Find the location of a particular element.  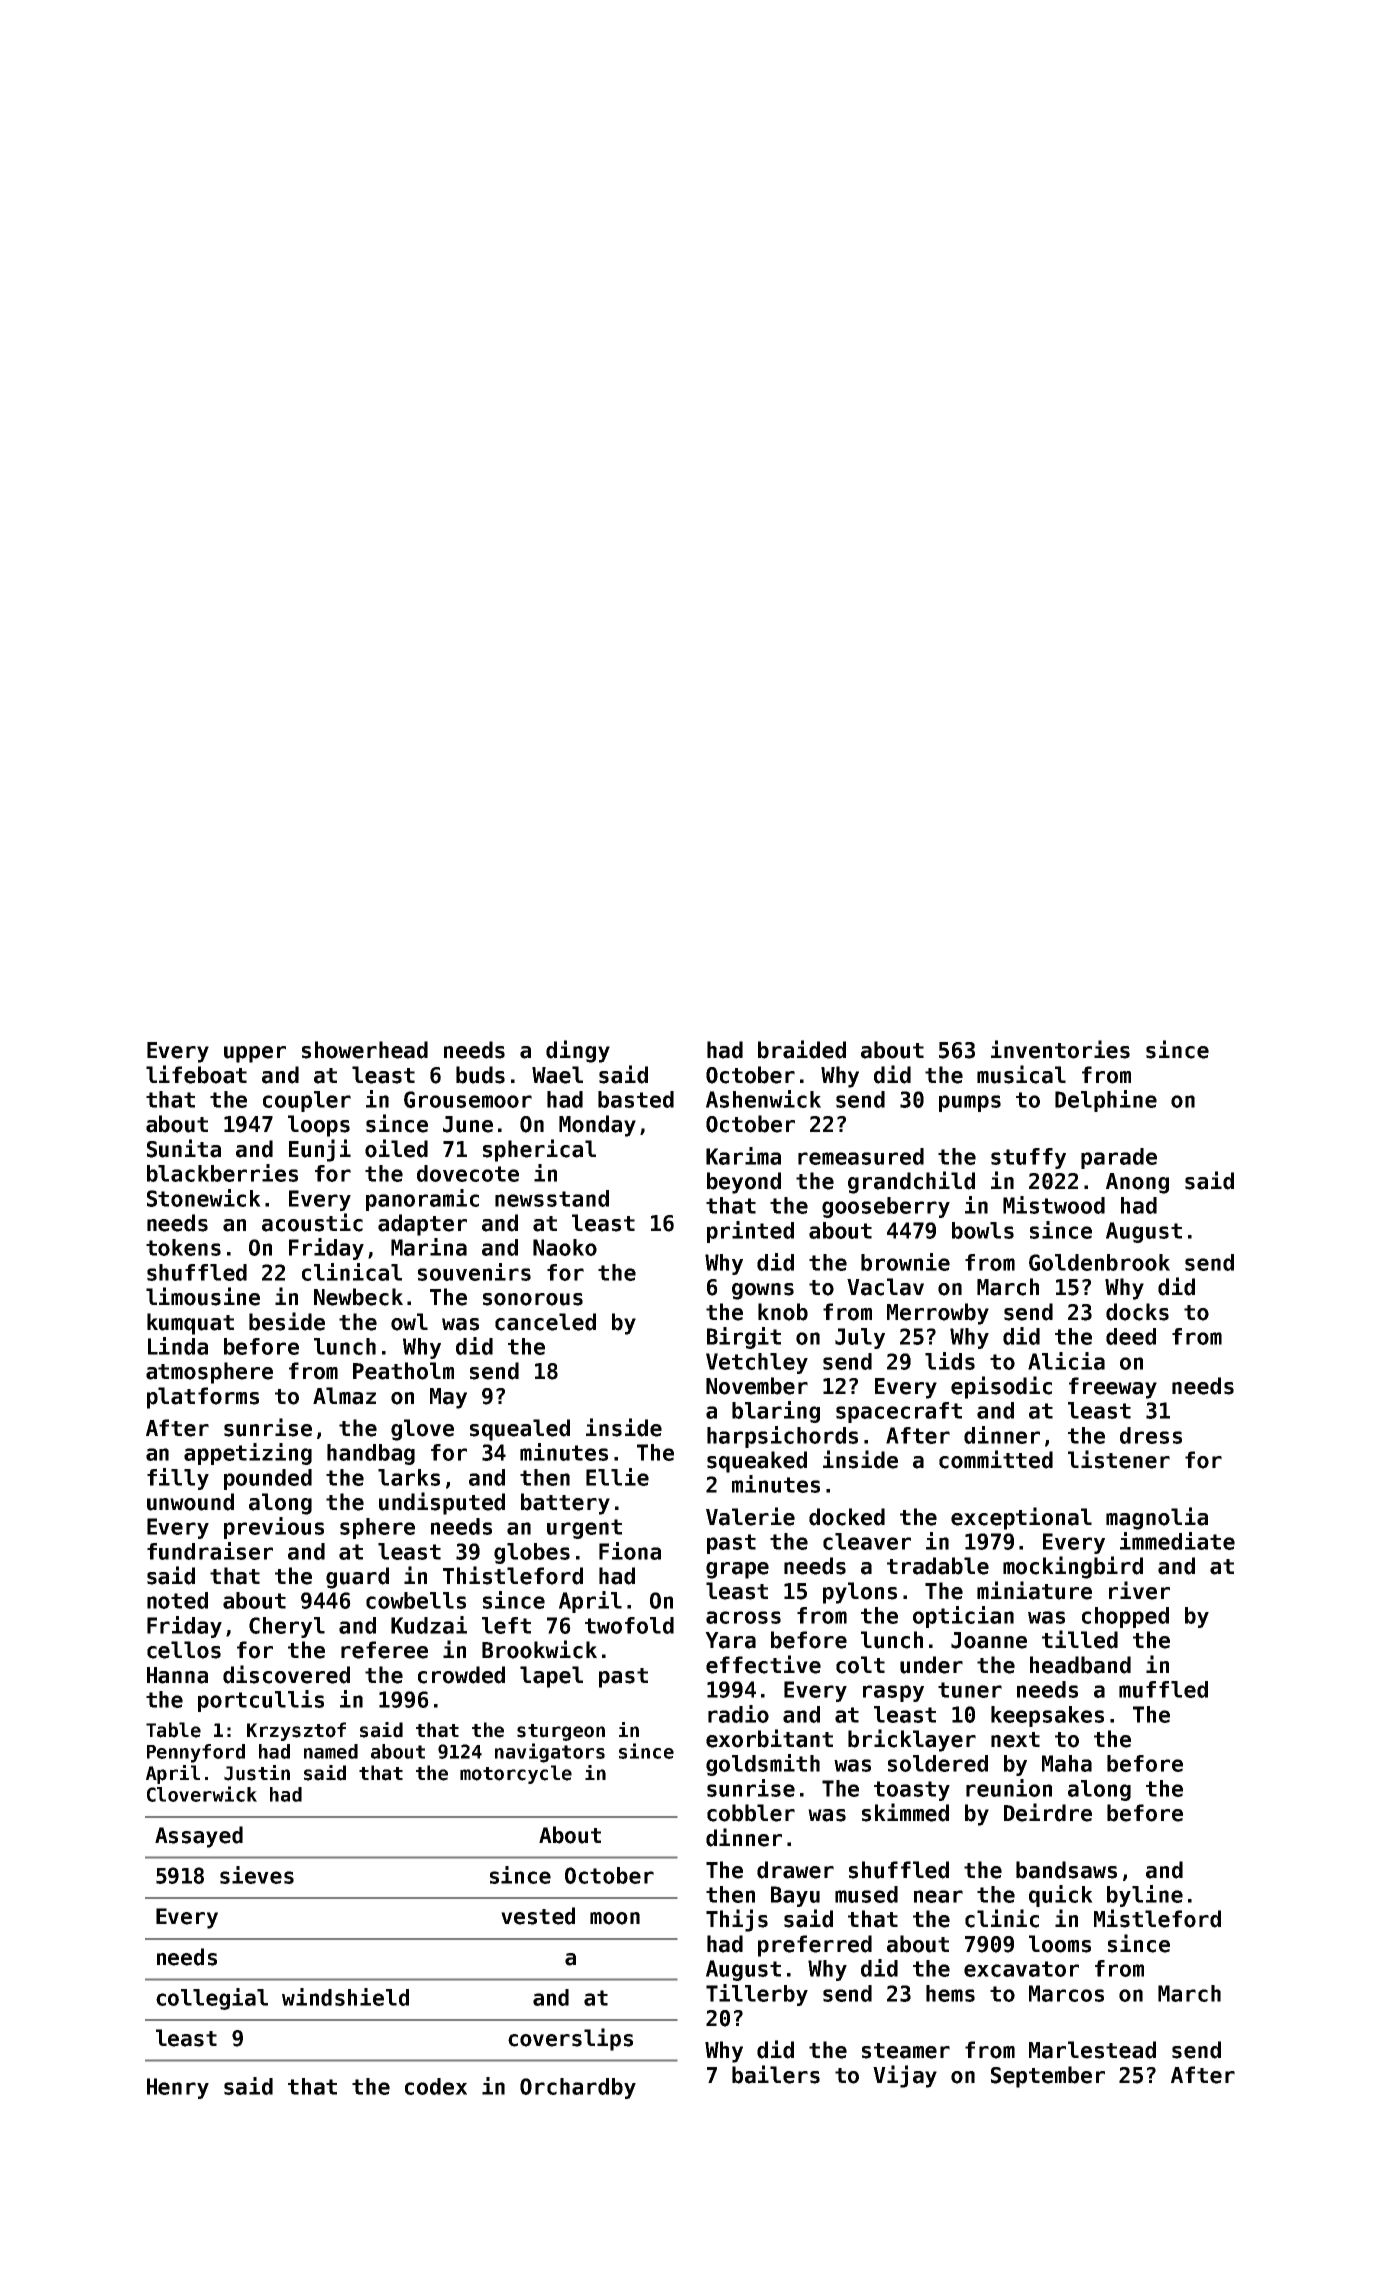

radio is located at coordinates (738, 1714).
